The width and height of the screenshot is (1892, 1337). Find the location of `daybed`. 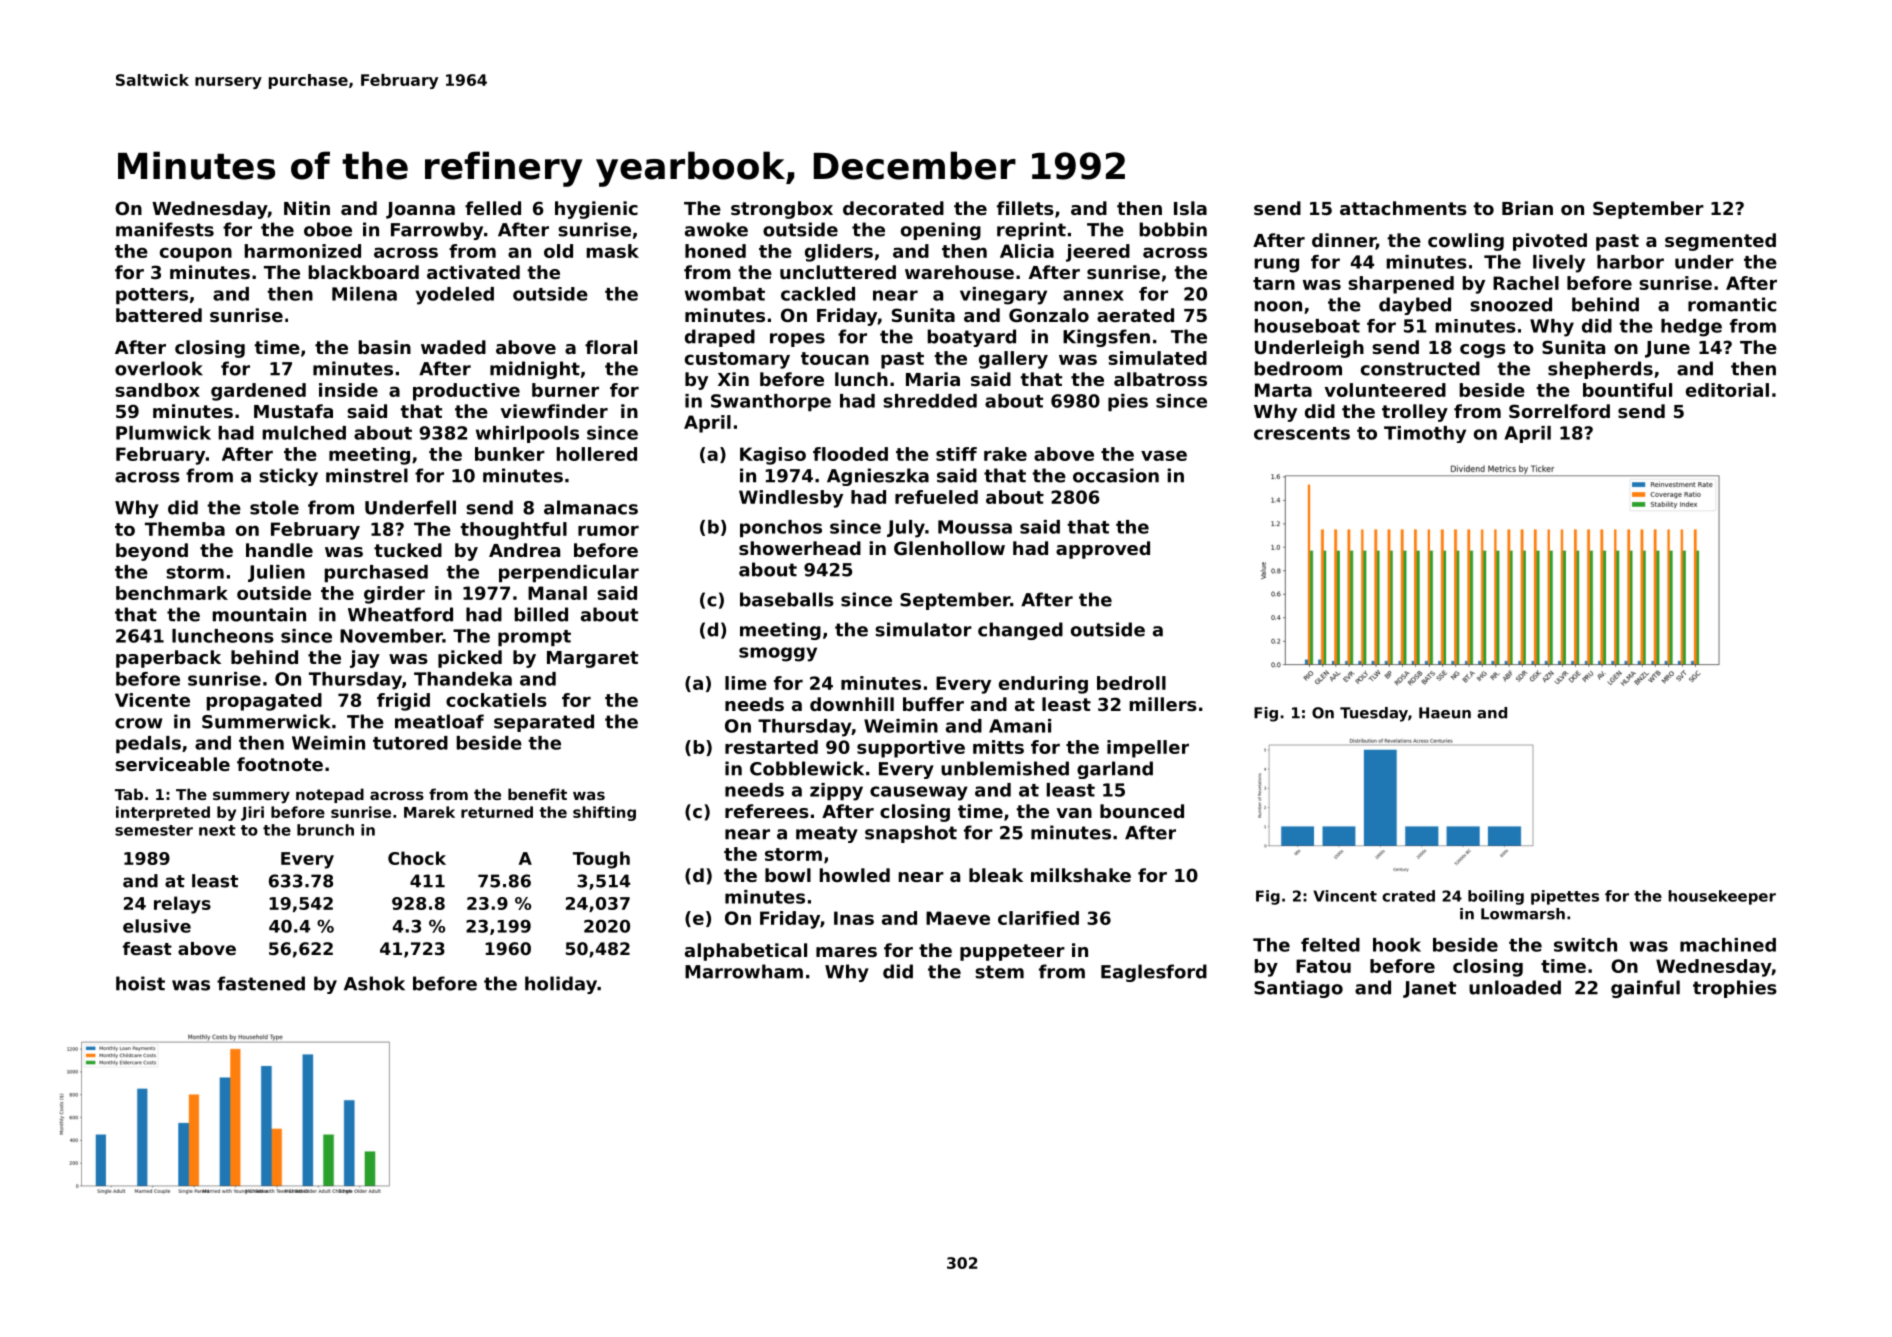

daybed is located at coordinates (1415, 306).
